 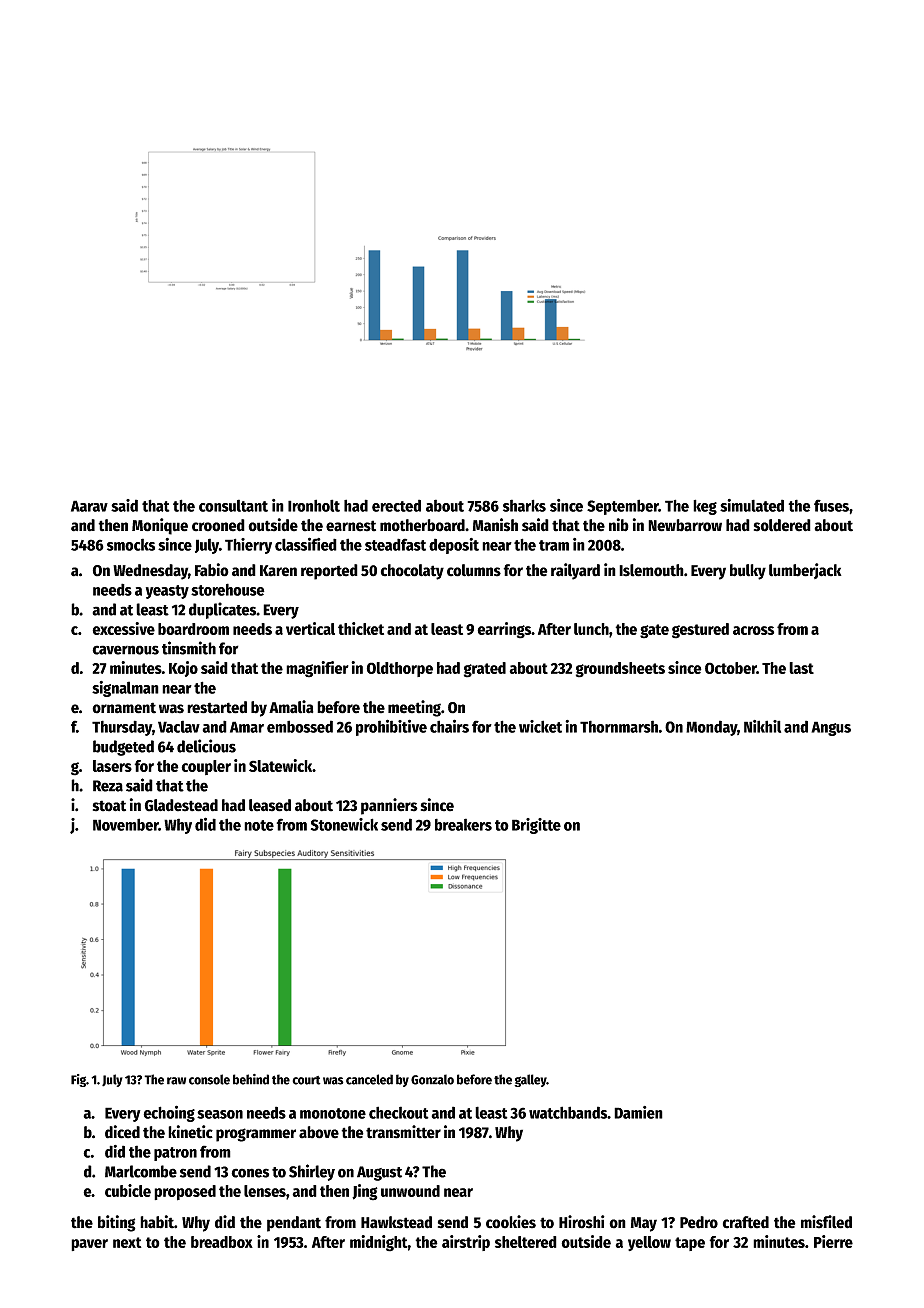 What do you see at coordinates (485, 670) in the image?
I see `grated` at bounding box center [485, 670].
